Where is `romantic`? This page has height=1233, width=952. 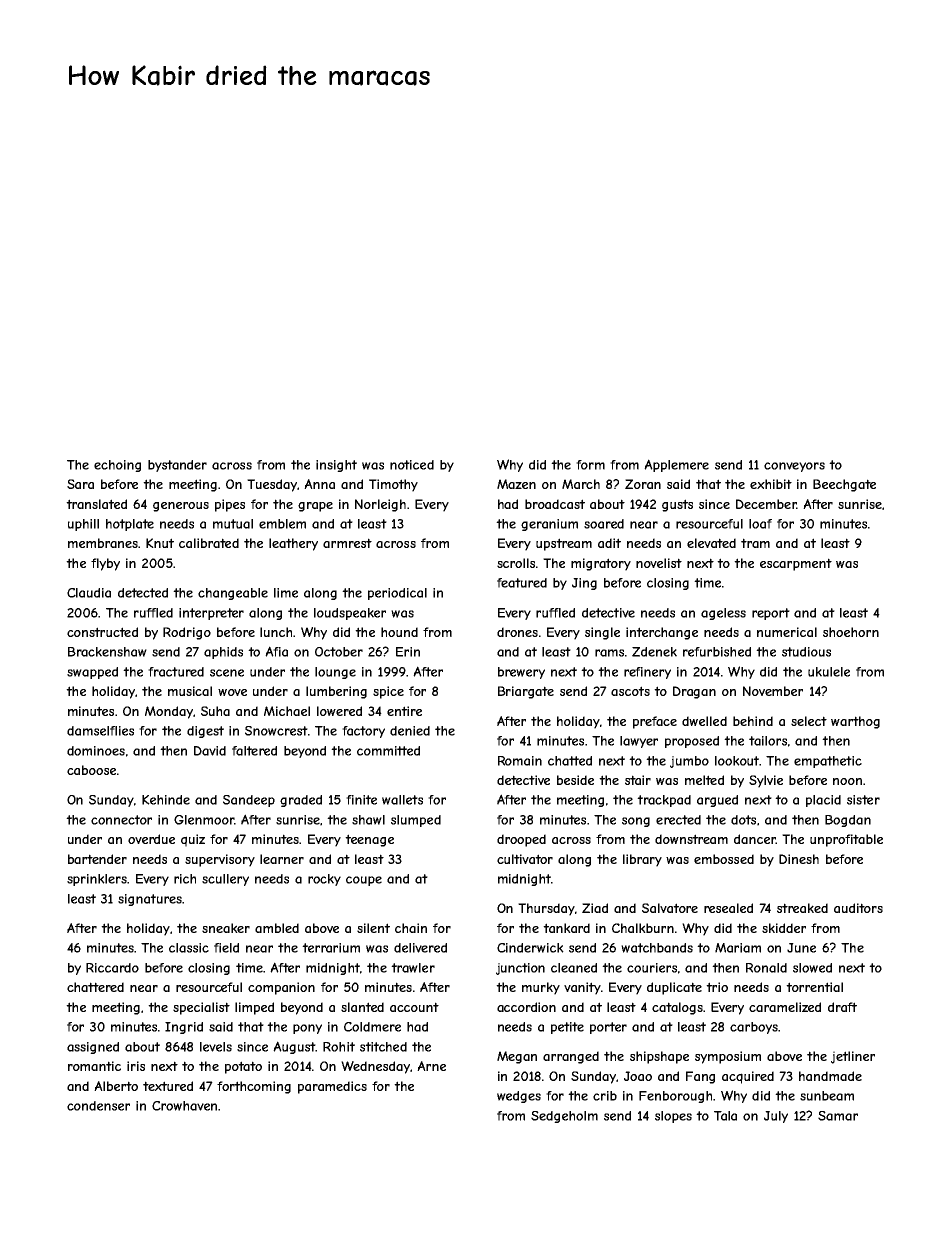 romantic is located at coordinates (94, 1066).
